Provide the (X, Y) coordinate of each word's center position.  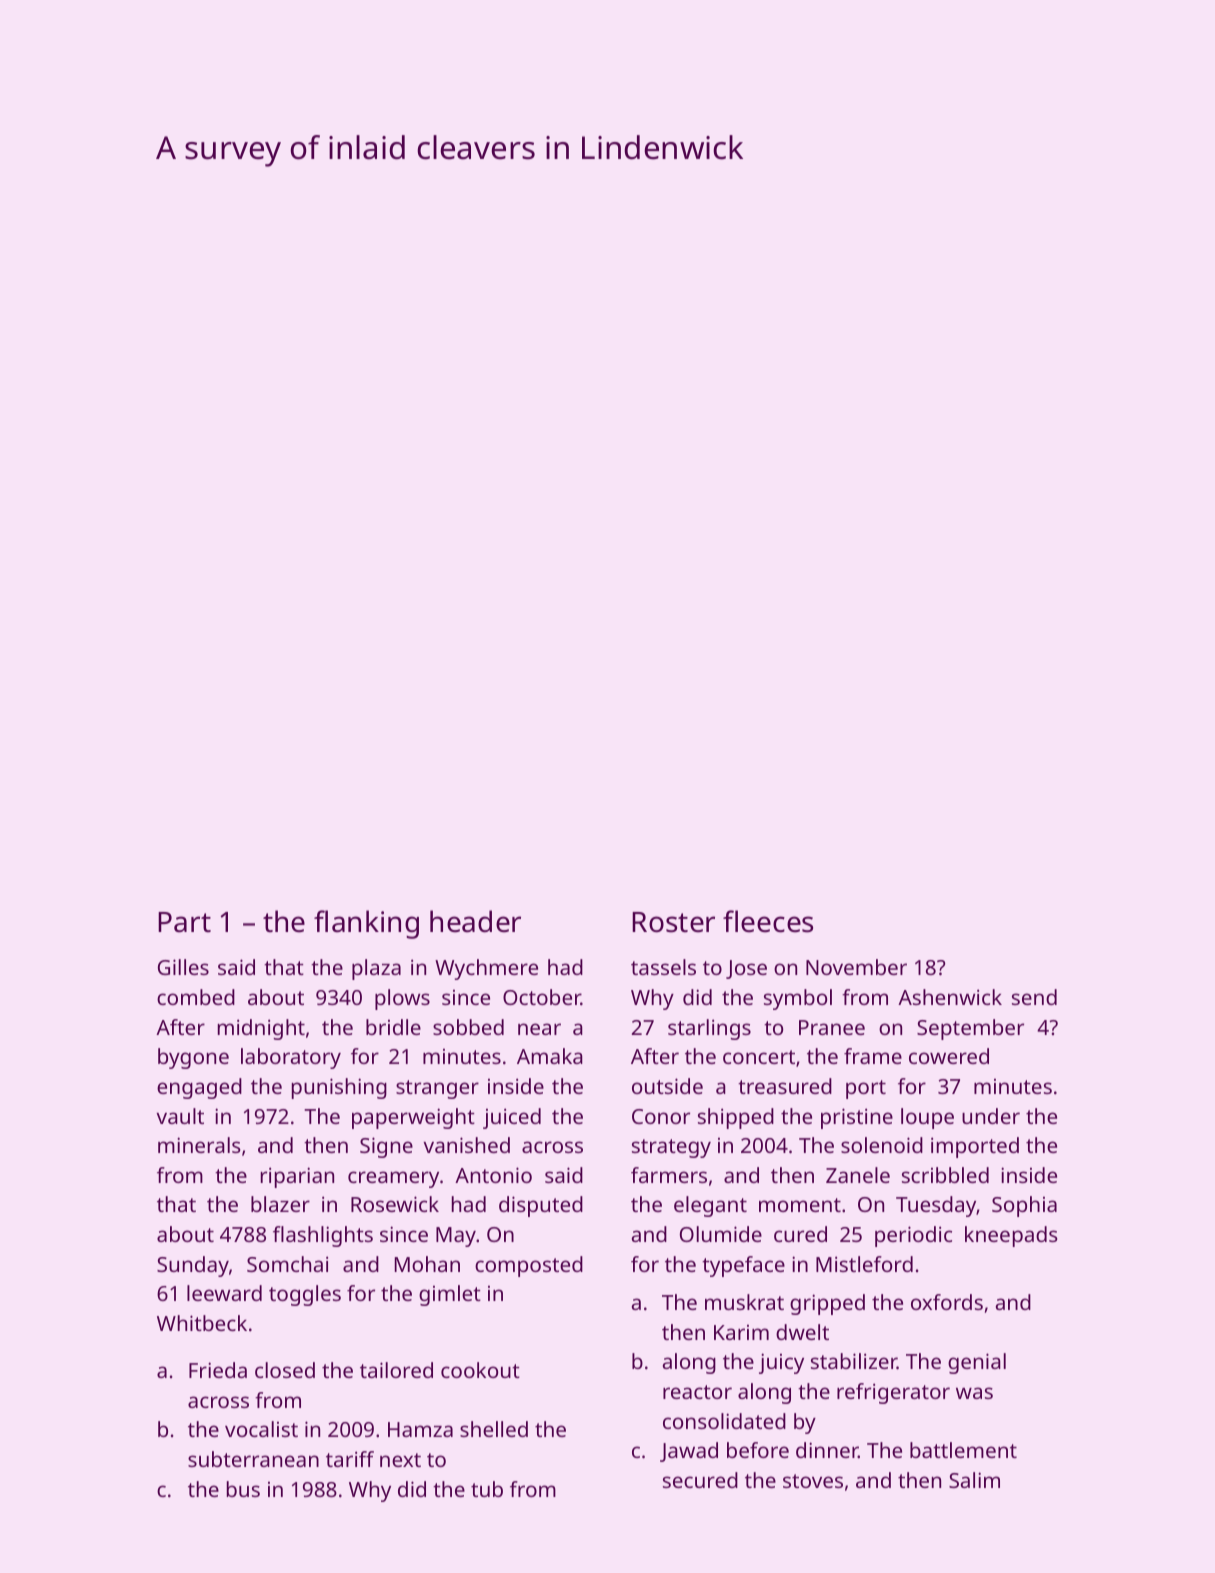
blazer (280, 1204)
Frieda (218, 1370)
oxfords (947, 1302)
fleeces (768, 921)
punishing (339, 1088)
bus (243, 1489)
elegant (710, 1206)
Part (184, 922)
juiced (512, 1118)
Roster (673, 922)
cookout (480, 1370)
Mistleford (864, 1264)
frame (873, 1056)
